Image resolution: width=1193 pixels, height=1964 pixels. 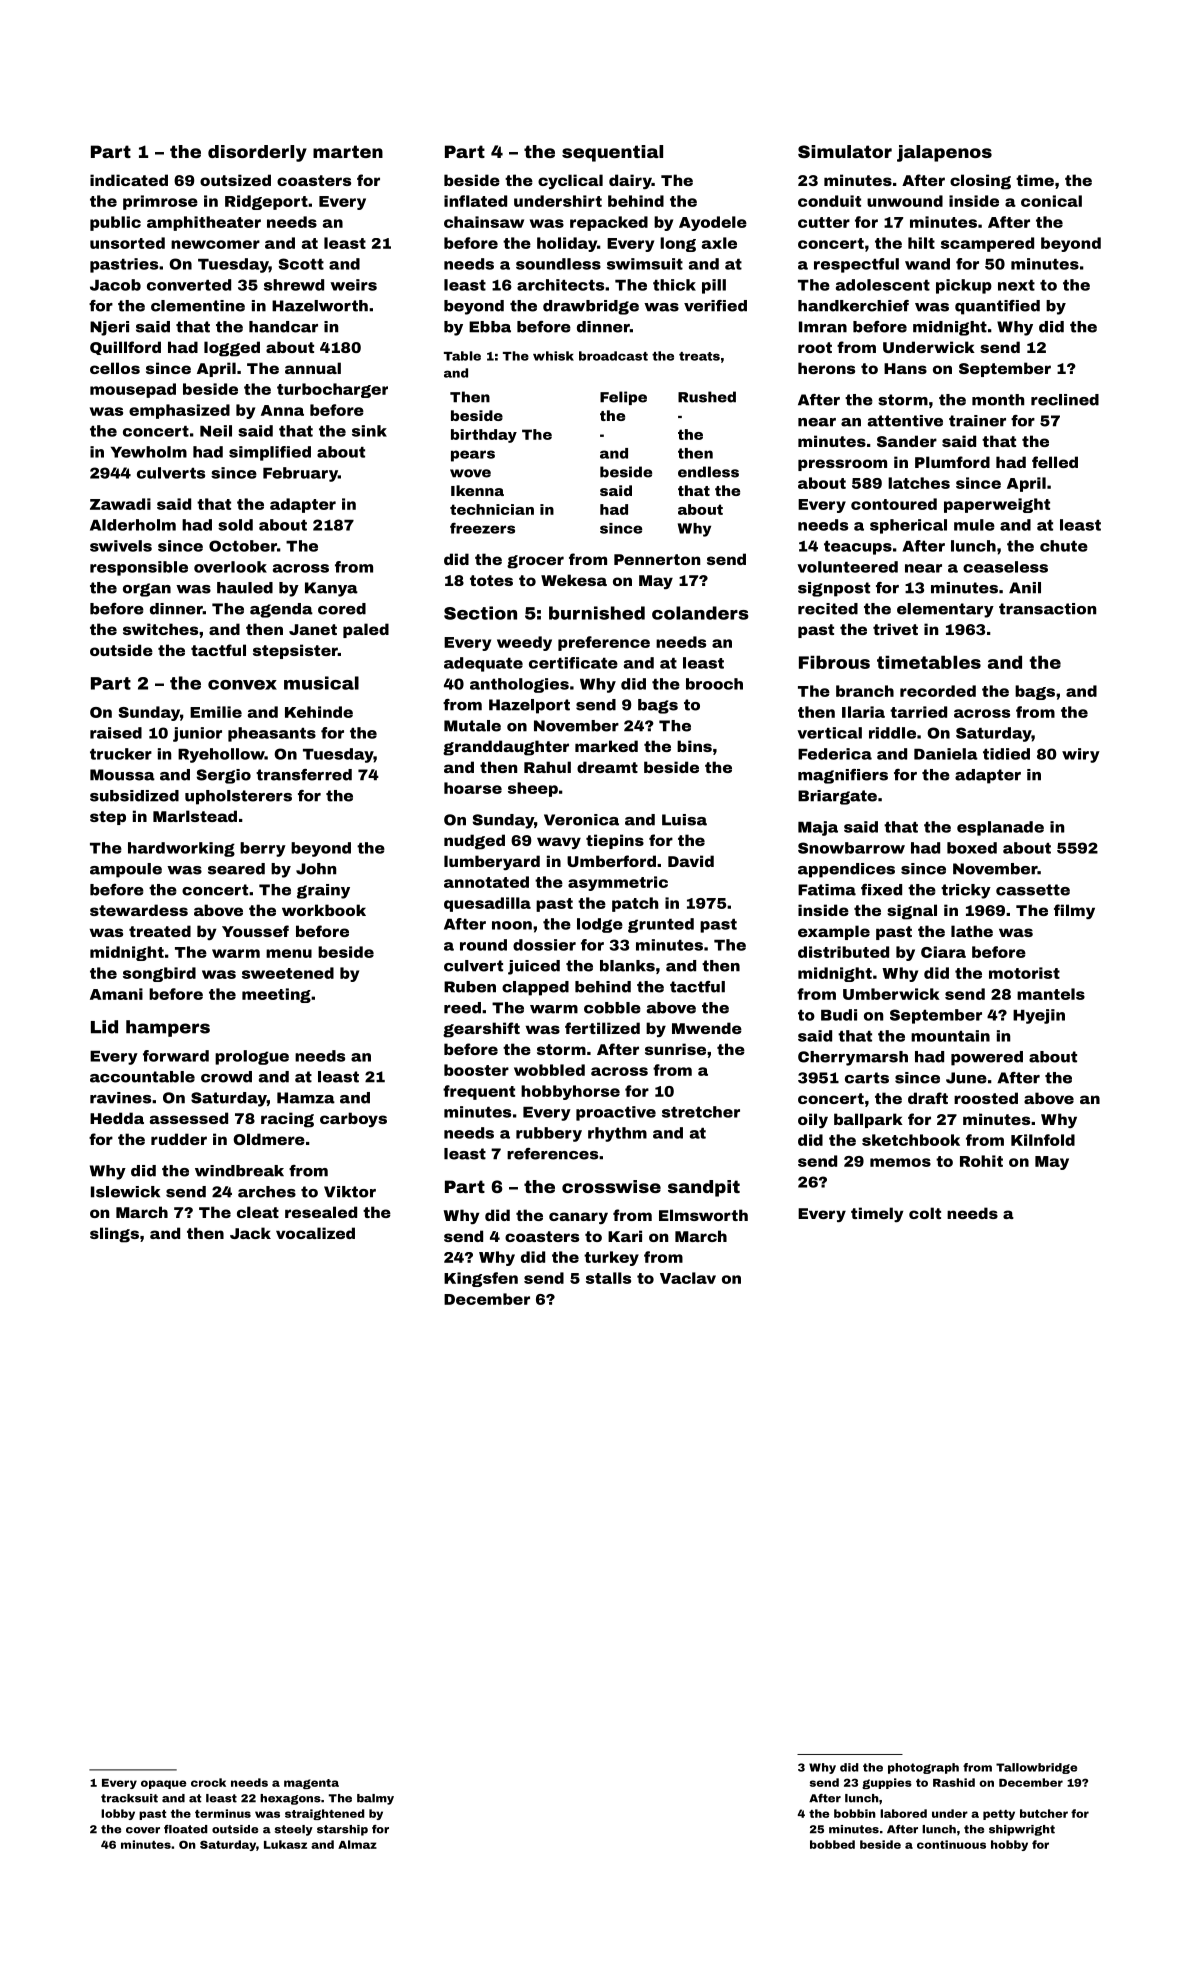 What do you see at coordinates (315, 1233) in the screenshot?
I see `vocalized` at bounding box center [315, 1233].
